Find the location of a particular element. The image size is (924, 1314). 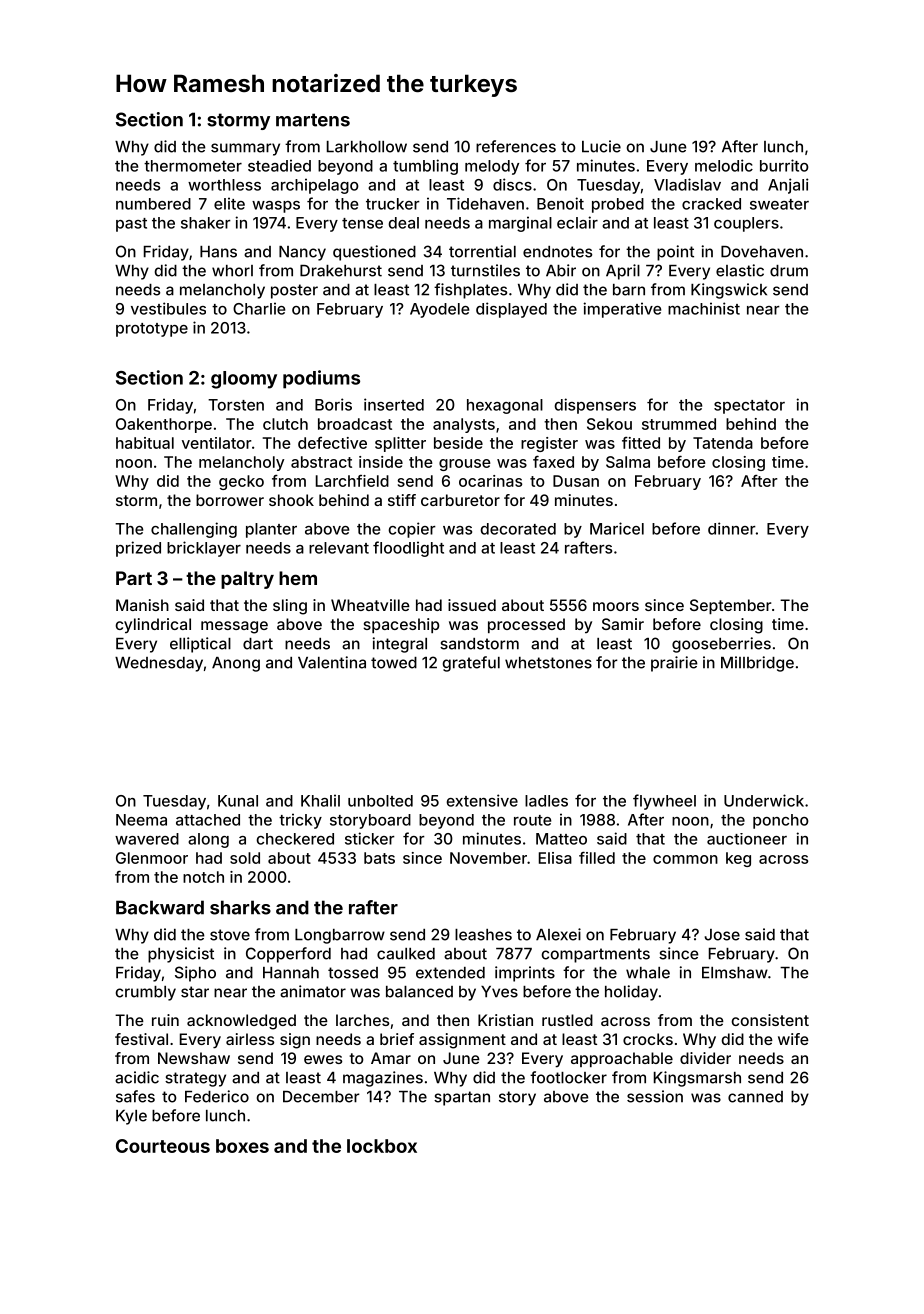

extensive is located at coordinates (482, 800).
